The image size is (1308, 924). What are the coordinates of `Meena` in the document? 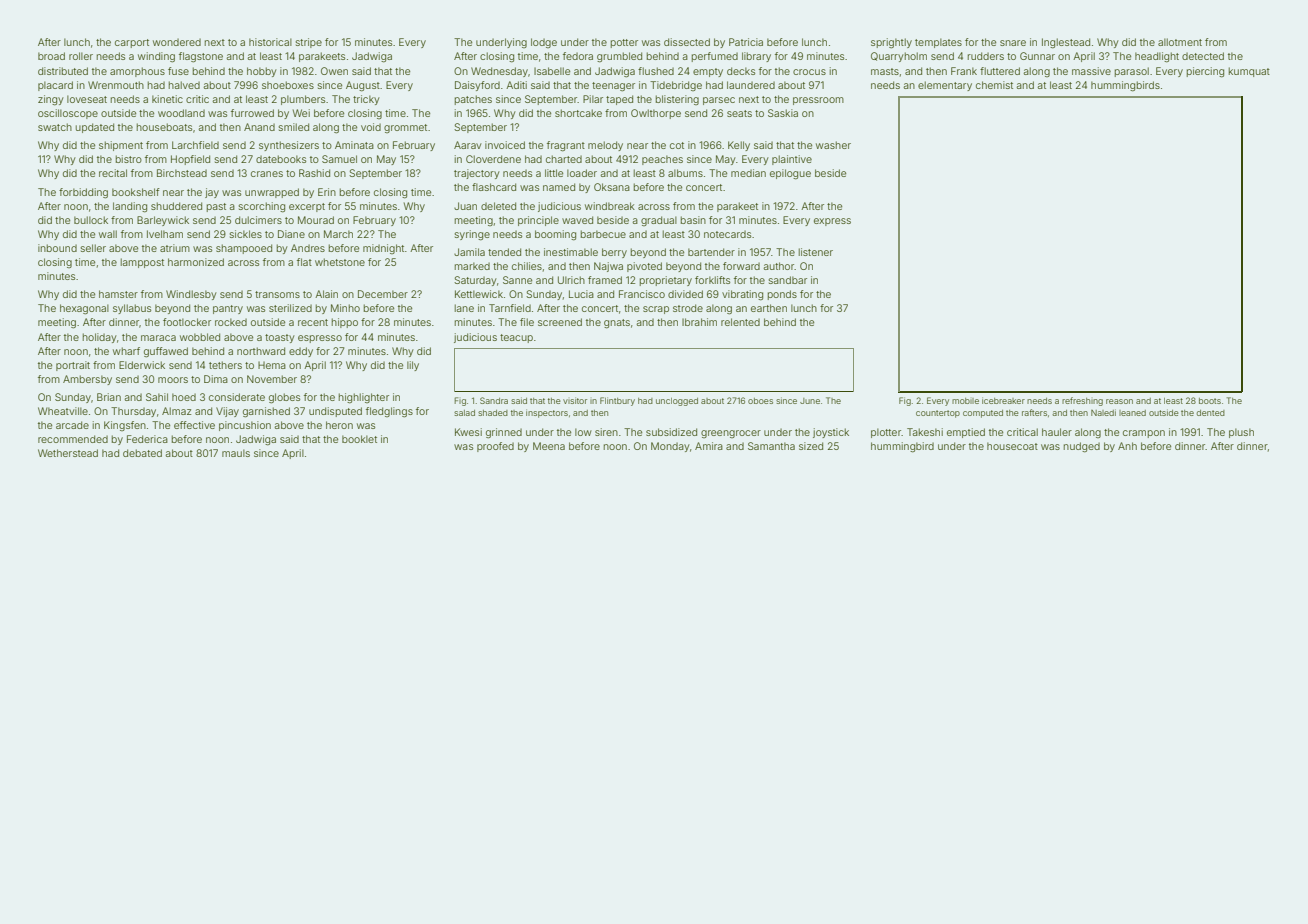 It's located at (549, 446).
